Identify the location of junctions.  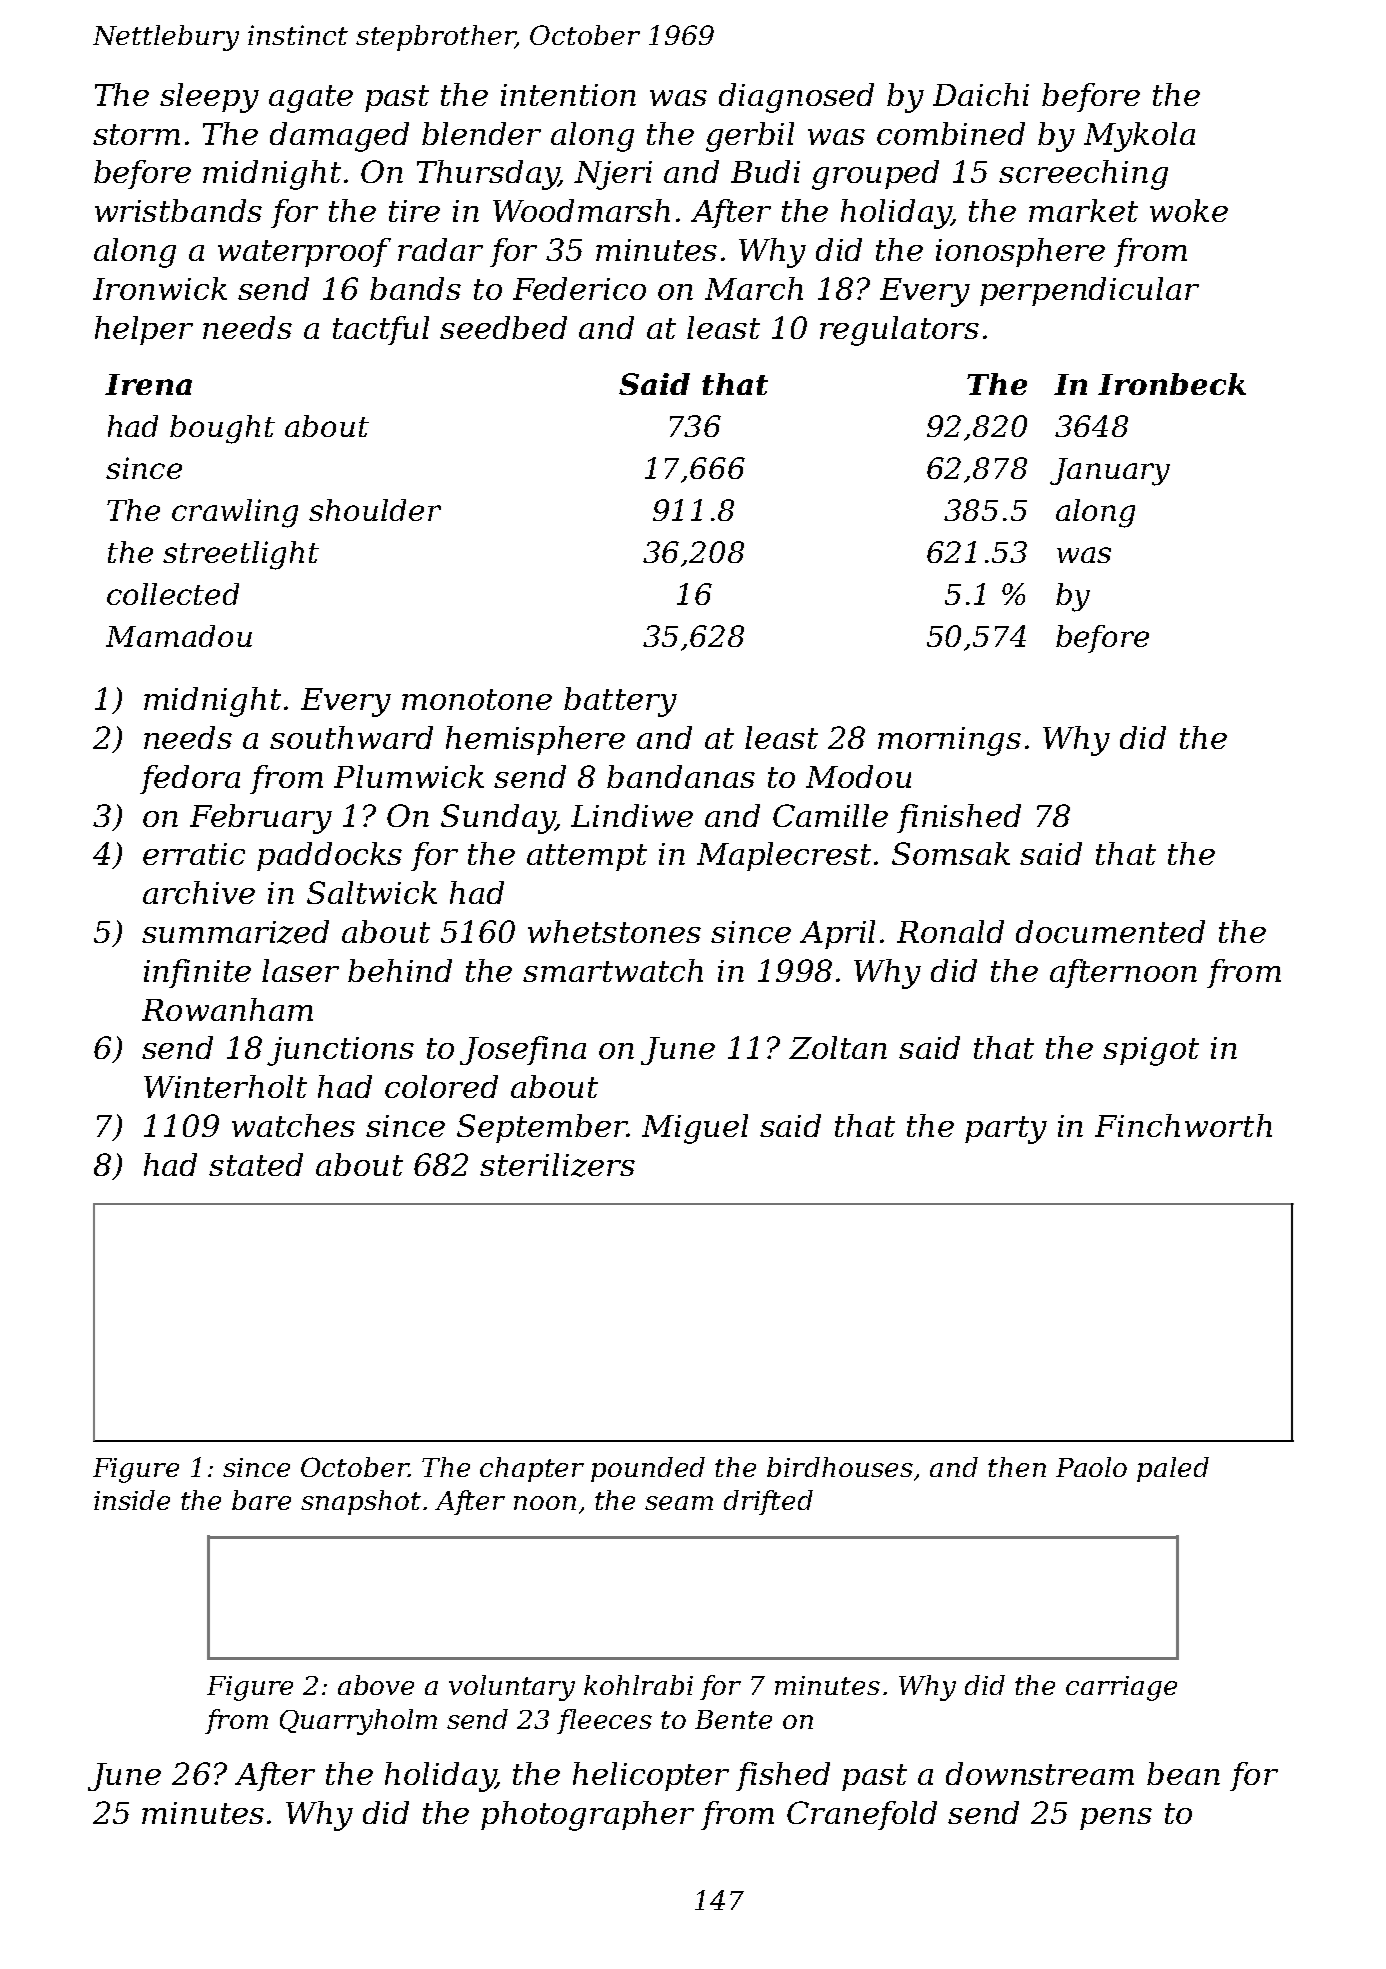
(340, 1051).
